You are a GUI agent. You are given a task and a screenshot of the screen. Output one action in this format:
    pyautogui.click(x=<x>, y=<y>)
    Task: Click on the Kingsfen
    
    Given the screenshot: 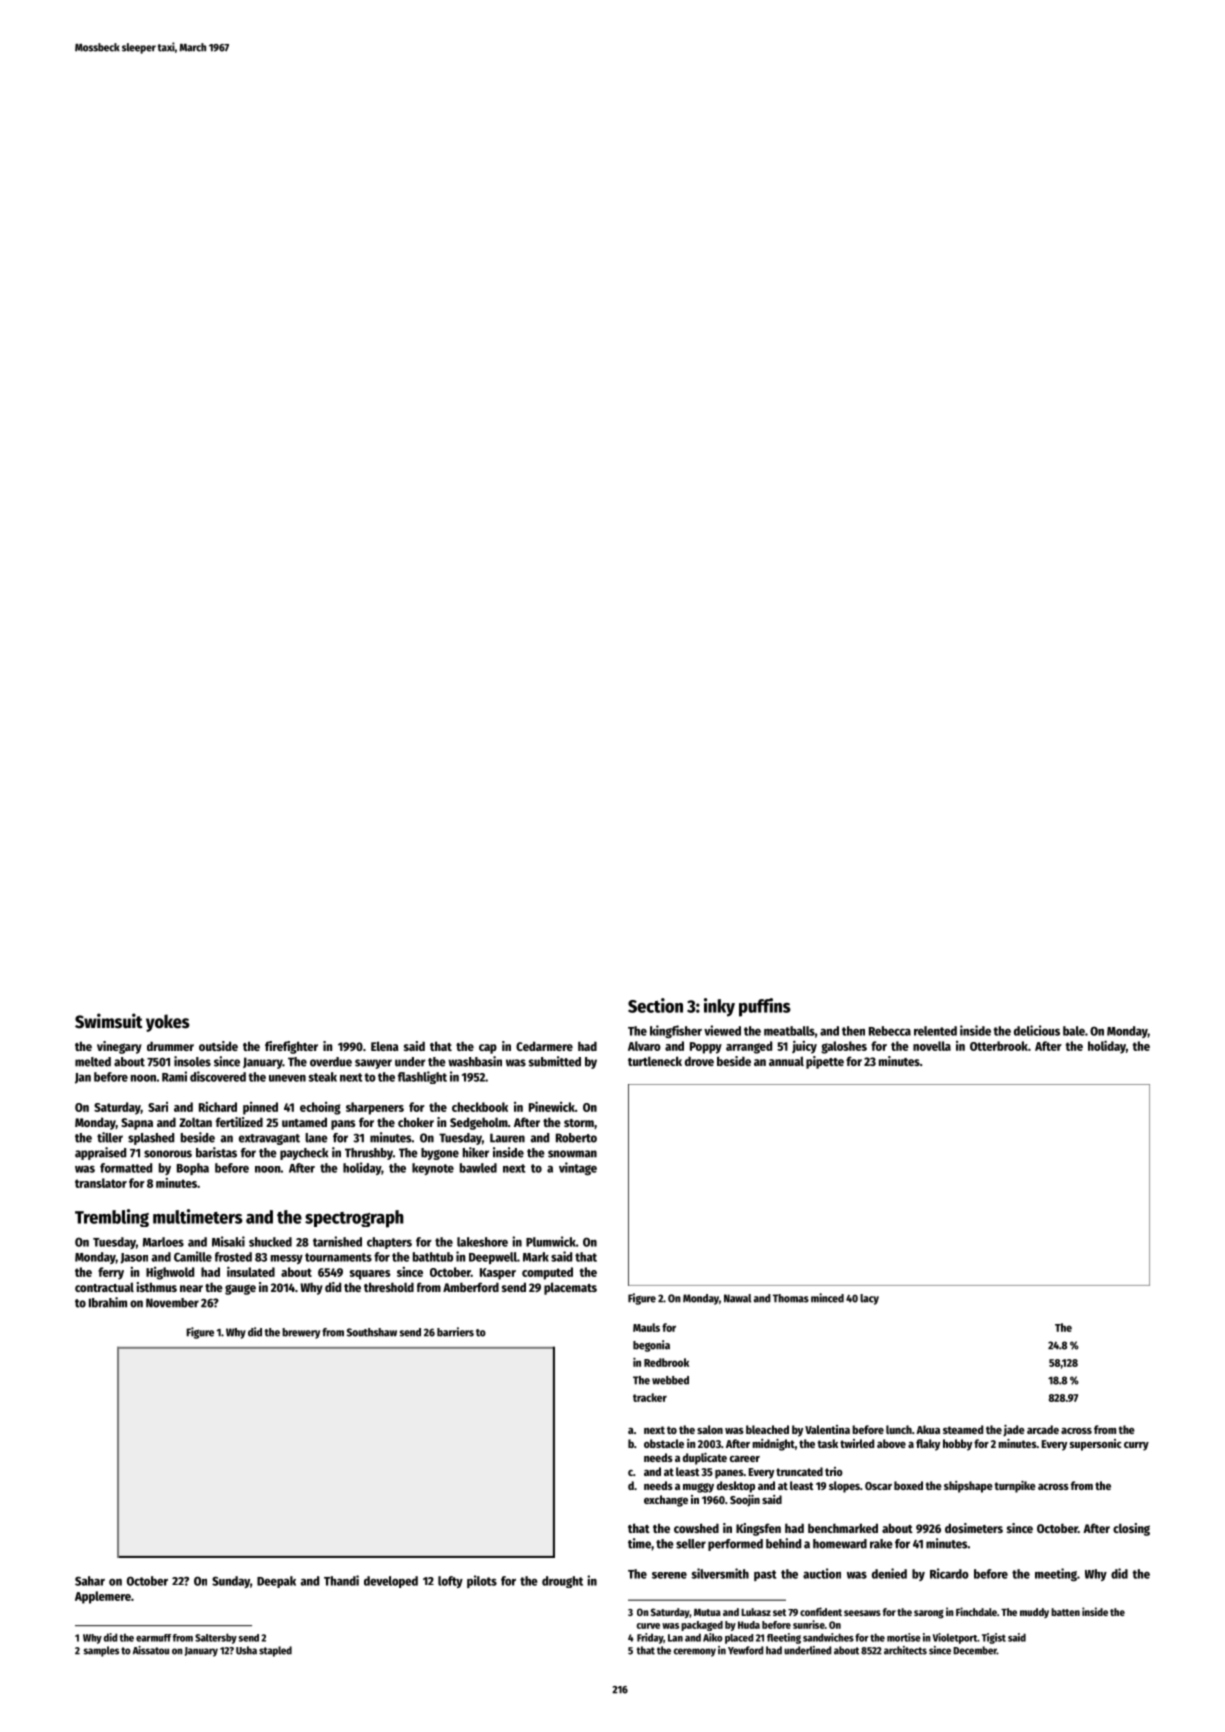 What is the action you would take?
    pyautogui.click(x=758, y=1529)
